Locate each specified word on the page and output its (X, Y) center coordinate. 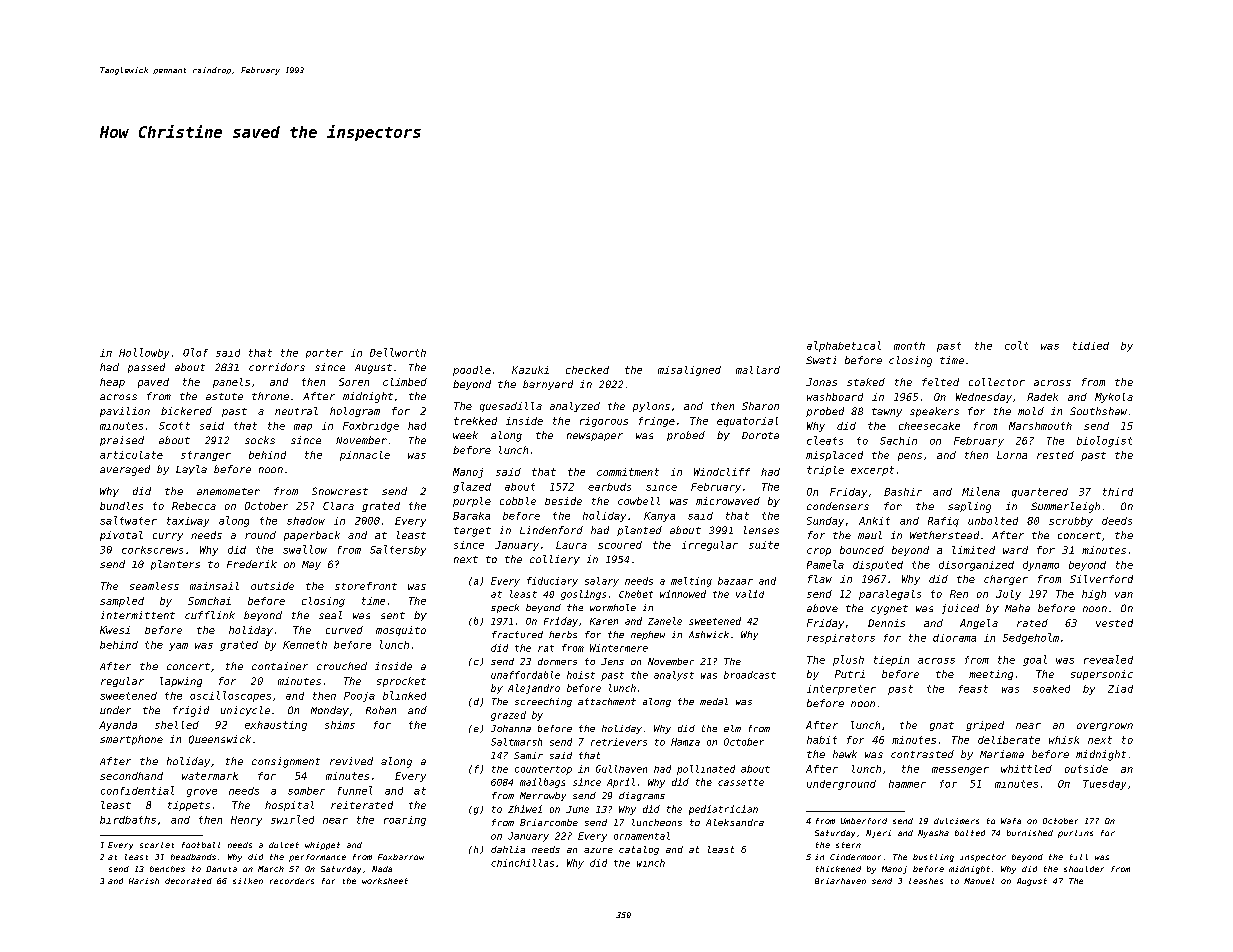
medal (714, 701)
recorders (292, 881)
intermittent (138, 615)
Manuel (979, 881)
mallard (758, 370)
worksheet (385, 881)
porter (324, 353)
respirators (841, 639)
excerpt (872, 471)
